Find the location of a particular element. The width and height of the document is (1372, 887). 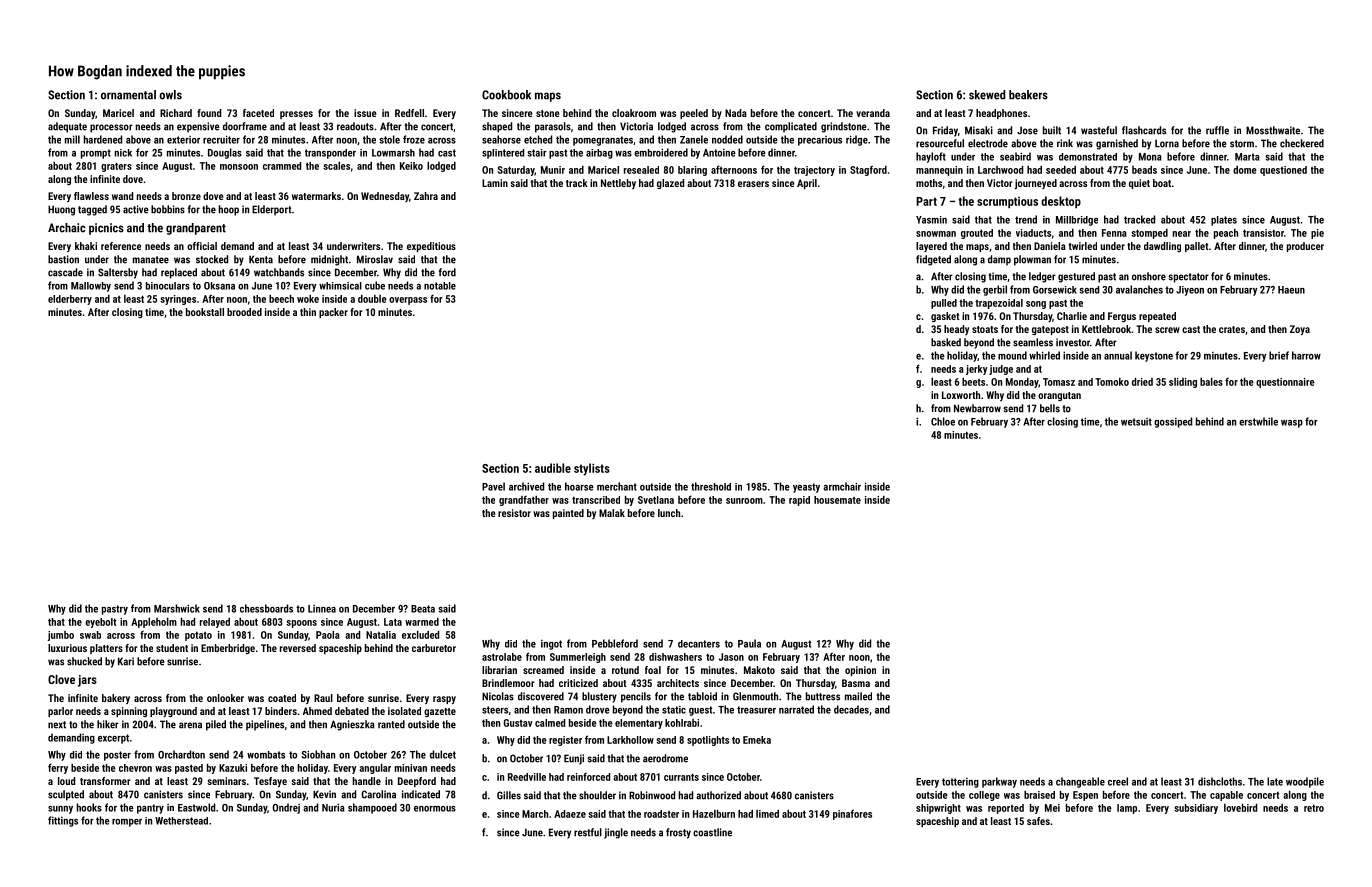

shampooed is located at coordinates (372, 808).
